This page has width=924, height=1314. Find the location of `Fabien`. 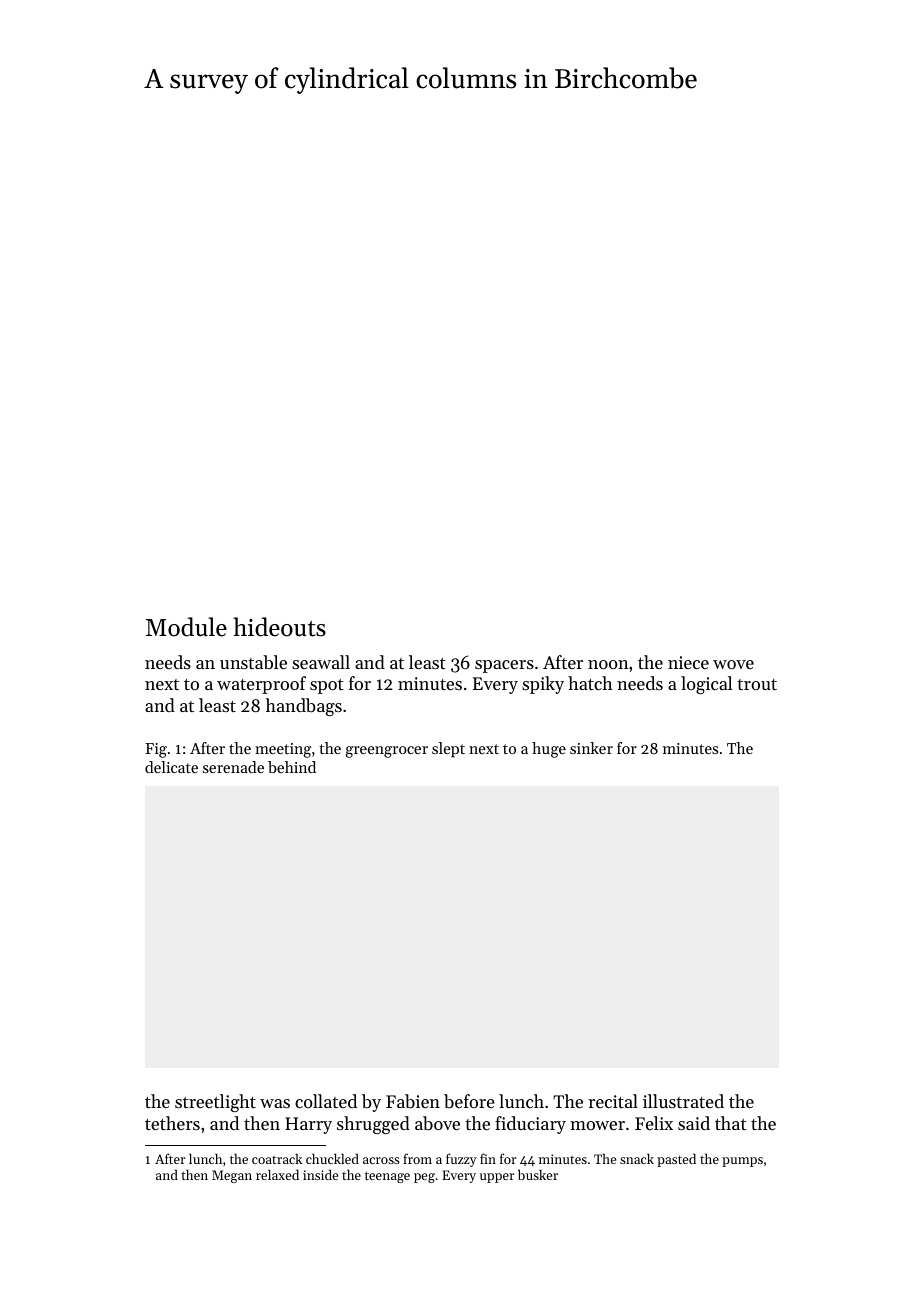

Fabien is located at coordinates (413, 1101).
